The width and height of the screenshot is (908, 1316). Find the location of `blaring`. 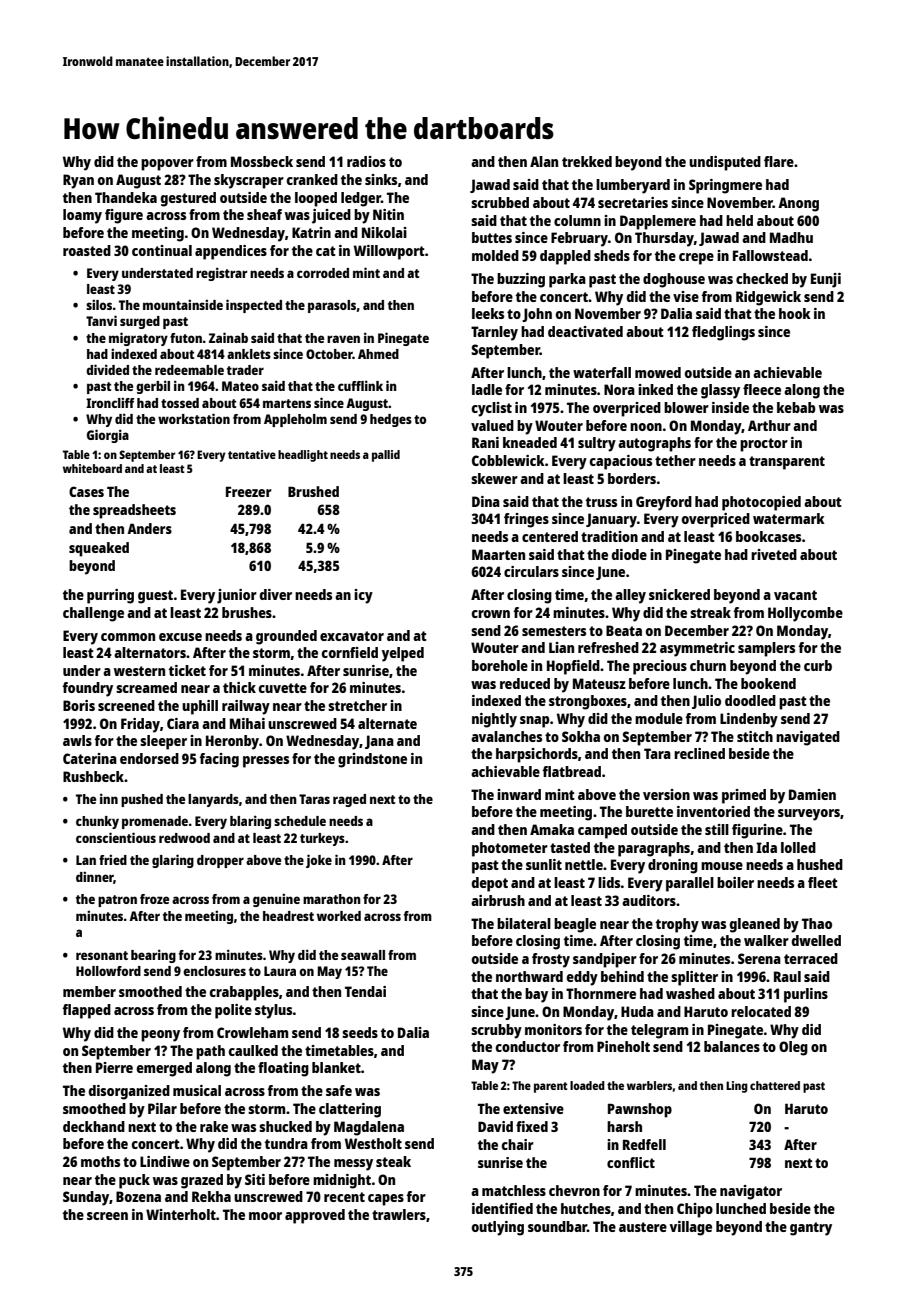

blaring is located at coordinates (250, 822).
